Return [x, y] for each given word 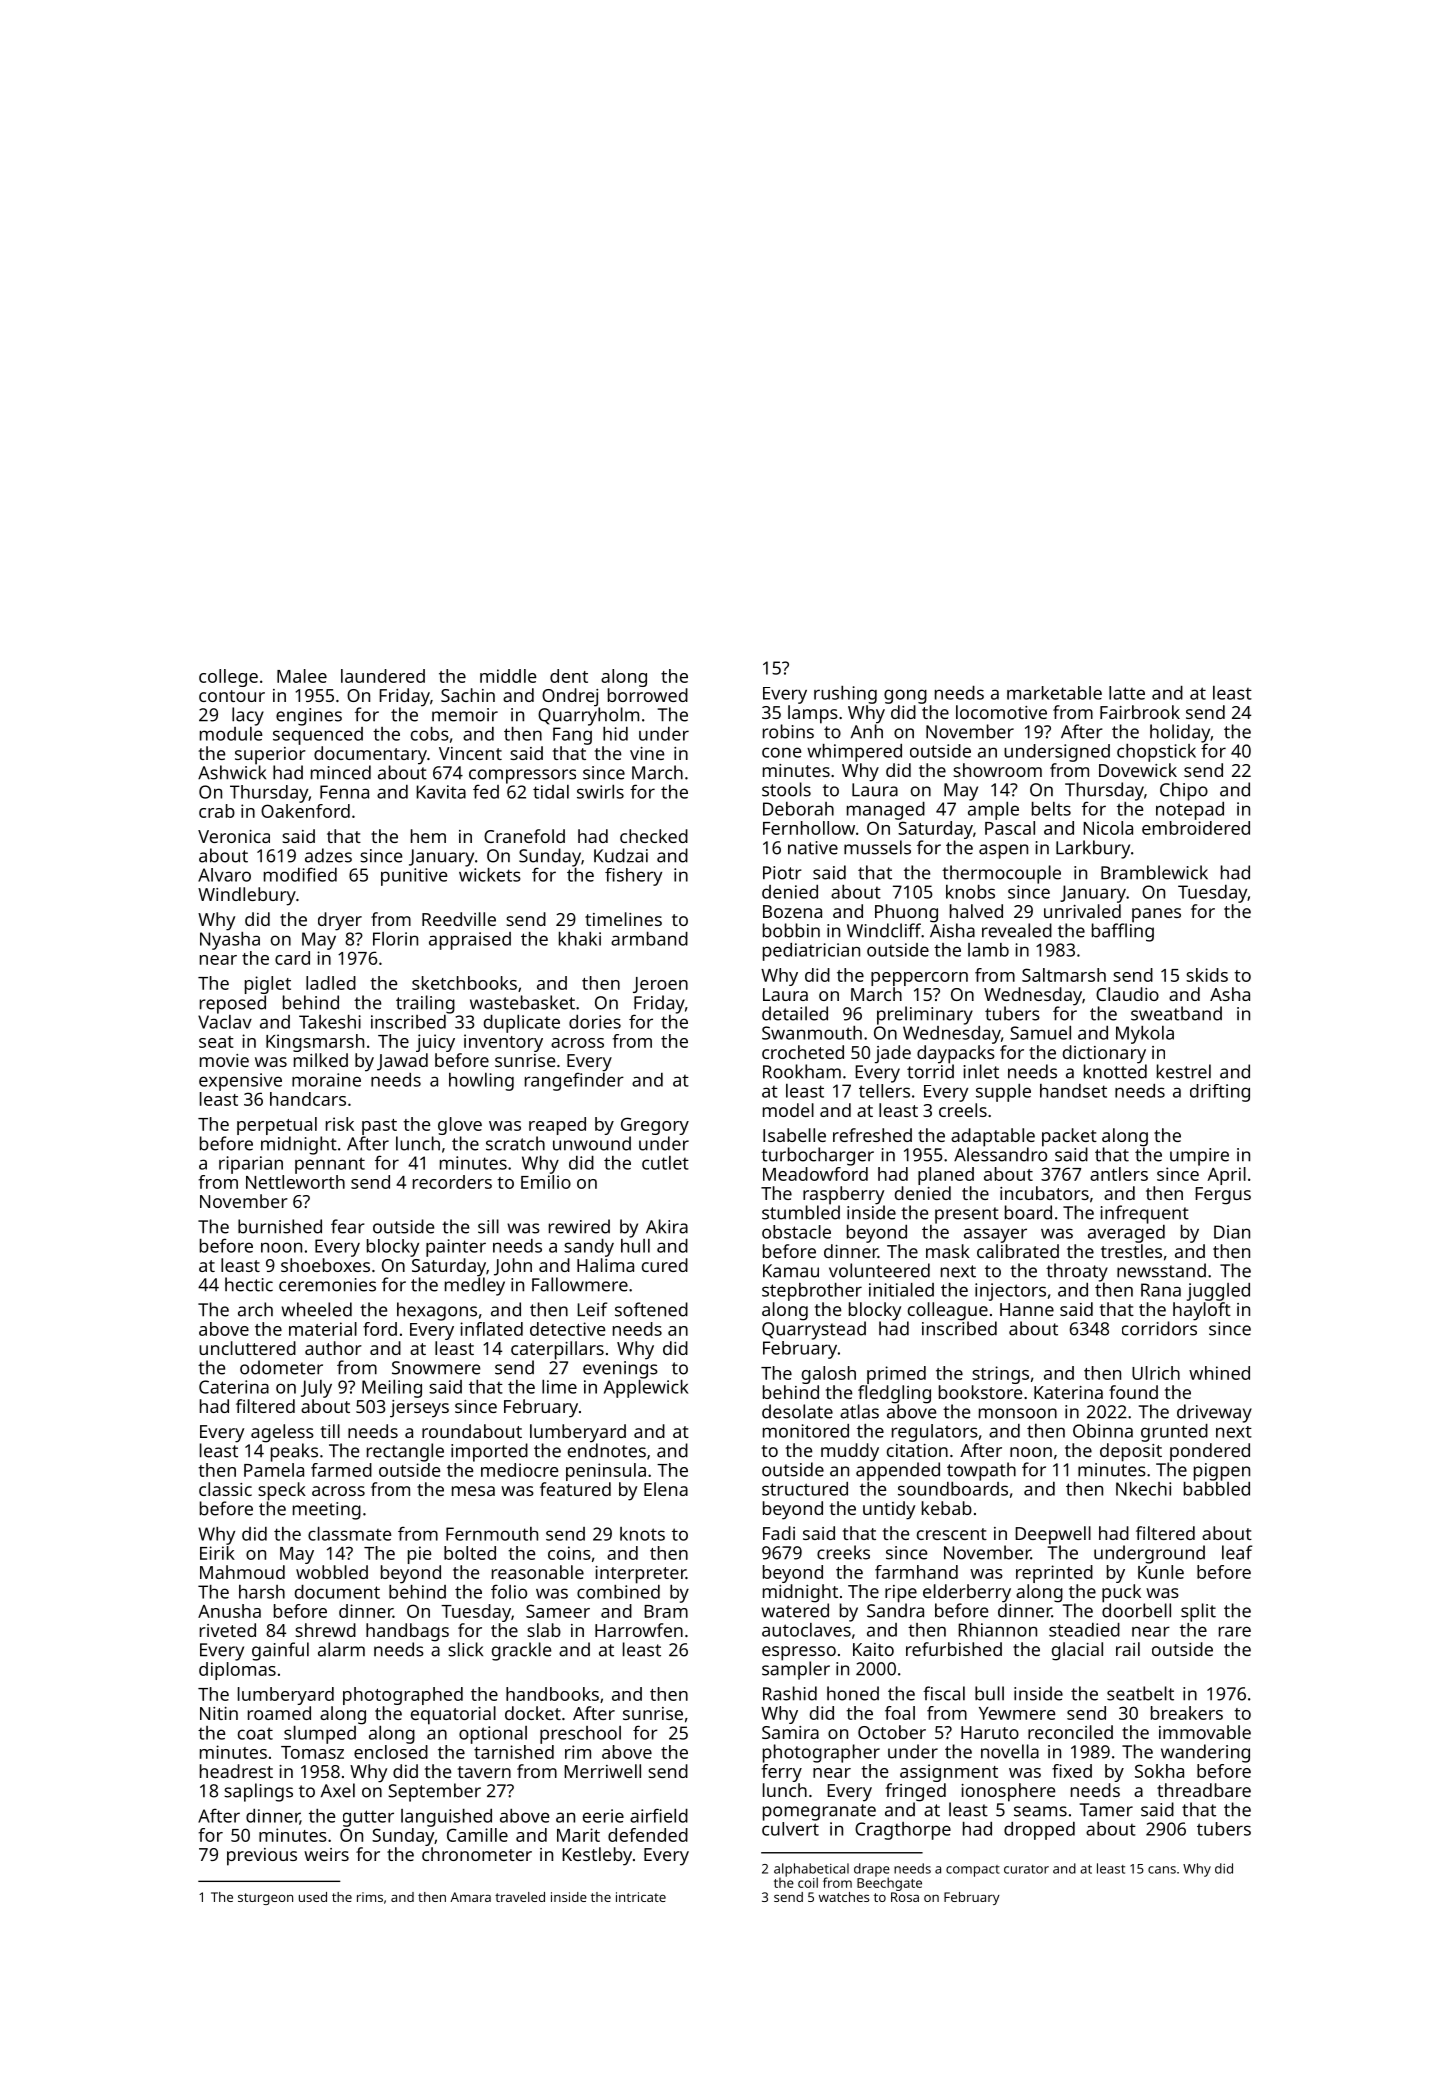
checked [654, 836]
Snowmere [436, 1368]
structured [805, 1489]
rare [1235, 1631]
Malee [302, 676]
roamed [279, 1713]
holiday [1180, 733]
